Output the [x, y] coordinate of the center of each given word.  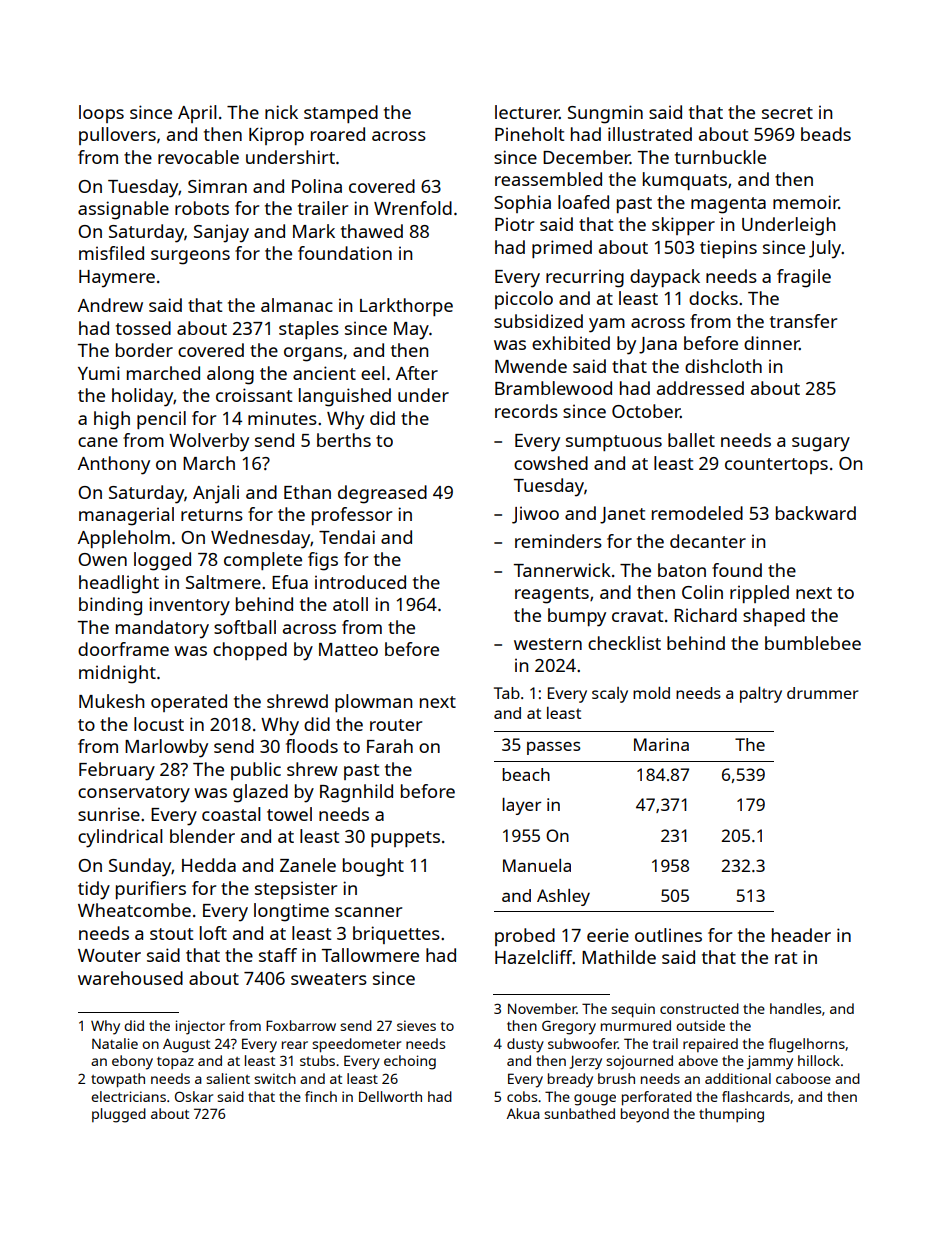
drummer [823, 693]
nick [281, 112]
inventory [189, 606]
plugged [119, 1115]
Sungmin [605, 114]
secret [787, 113]
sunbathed [579, 1113]
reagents [552, 595]
